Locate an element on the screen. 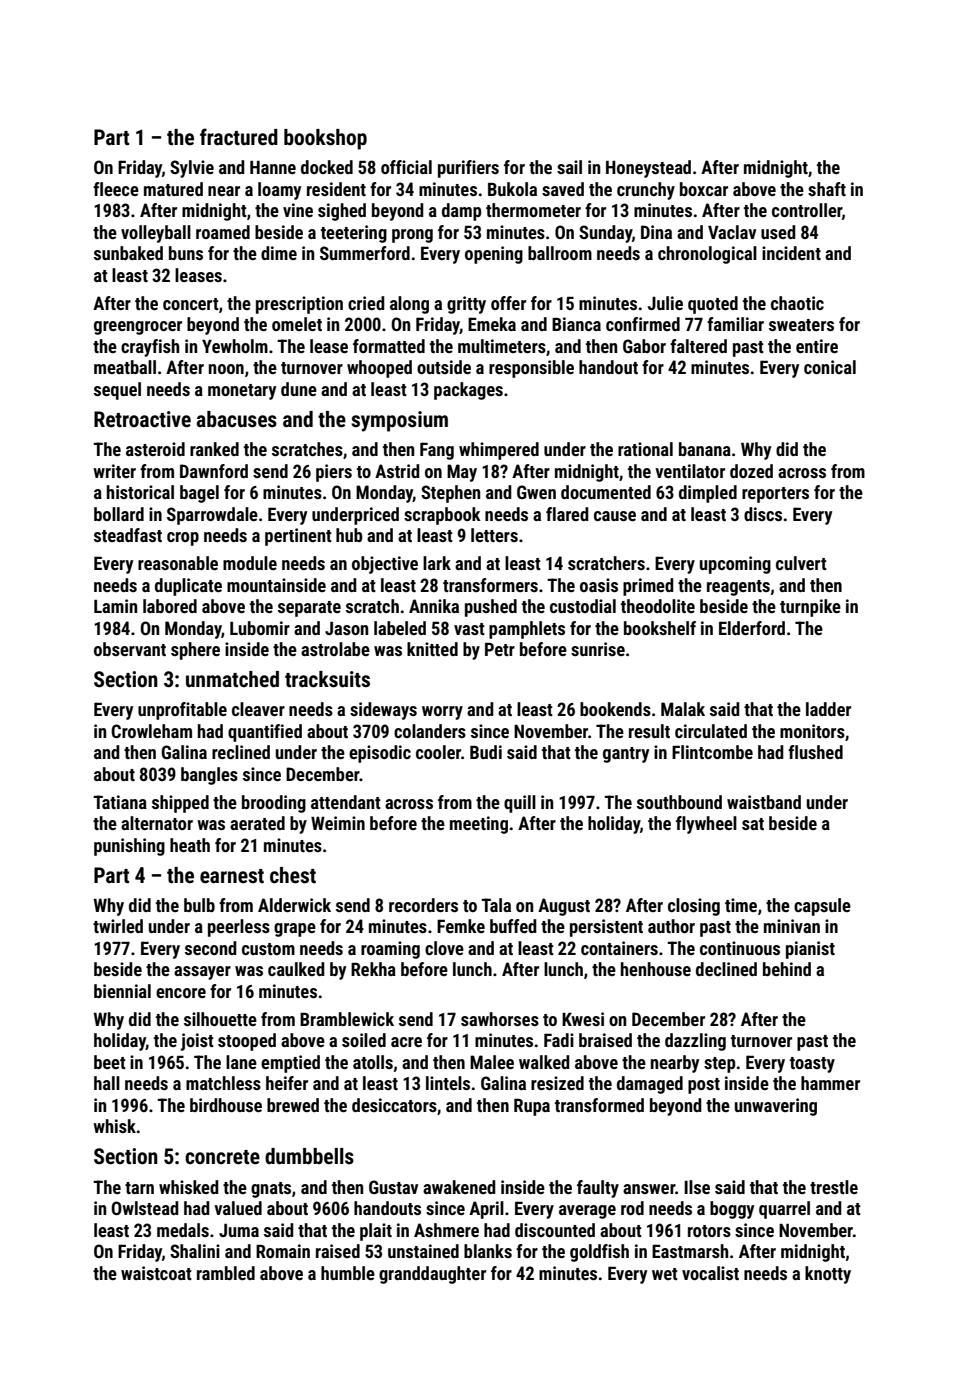  Honeystead is located at coordinates (648, 169).
